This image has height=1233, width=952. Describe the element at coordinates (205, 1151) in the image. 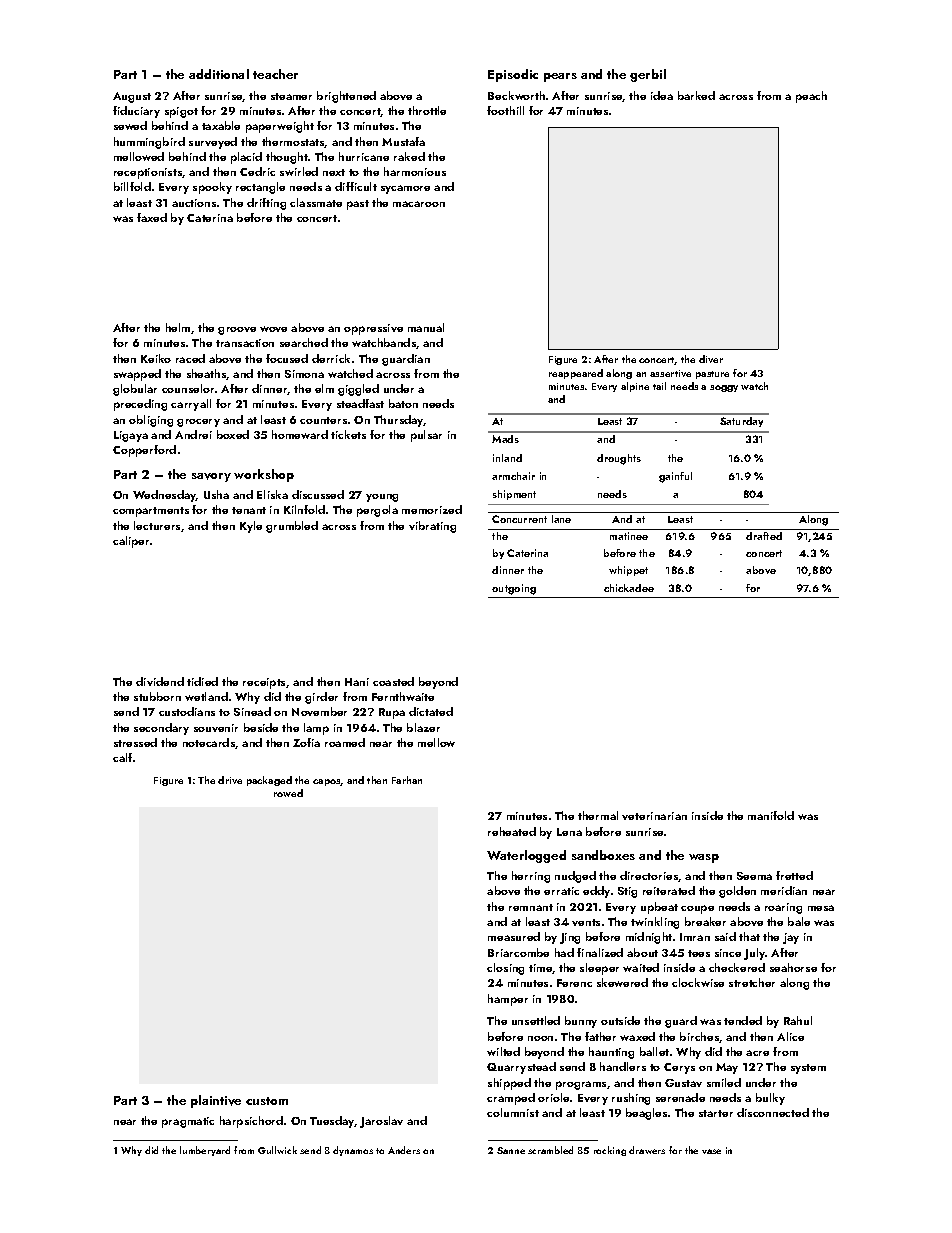

I see `lumberyard` at that location.
